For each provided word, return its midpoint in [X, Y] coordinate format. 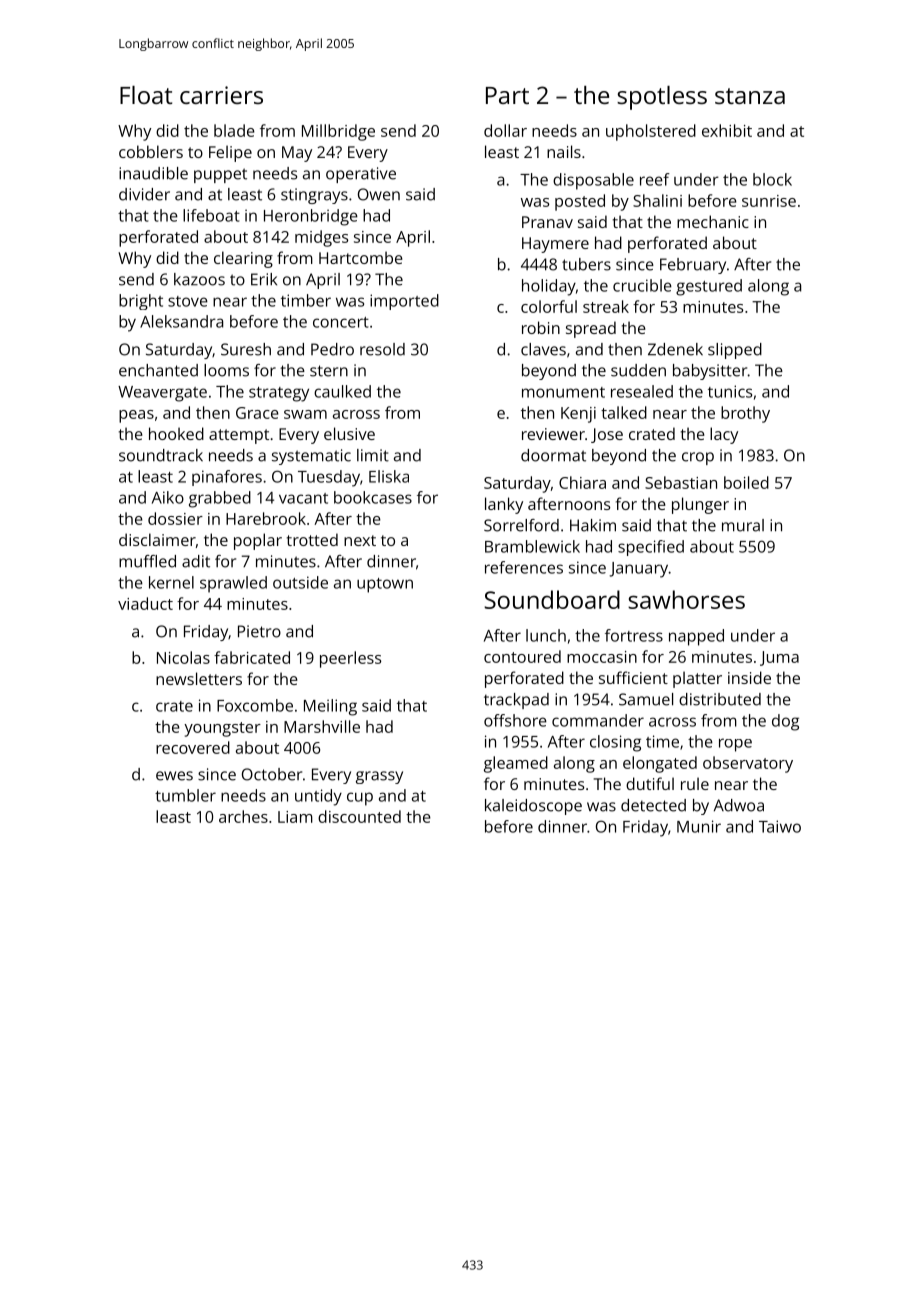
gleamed [516, 764]
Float [146, 95]
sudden [638, 370]
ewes [174, 776]
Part [507, 95]
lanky [504, 505]
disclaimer [157, 539]
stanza [750, 96]
